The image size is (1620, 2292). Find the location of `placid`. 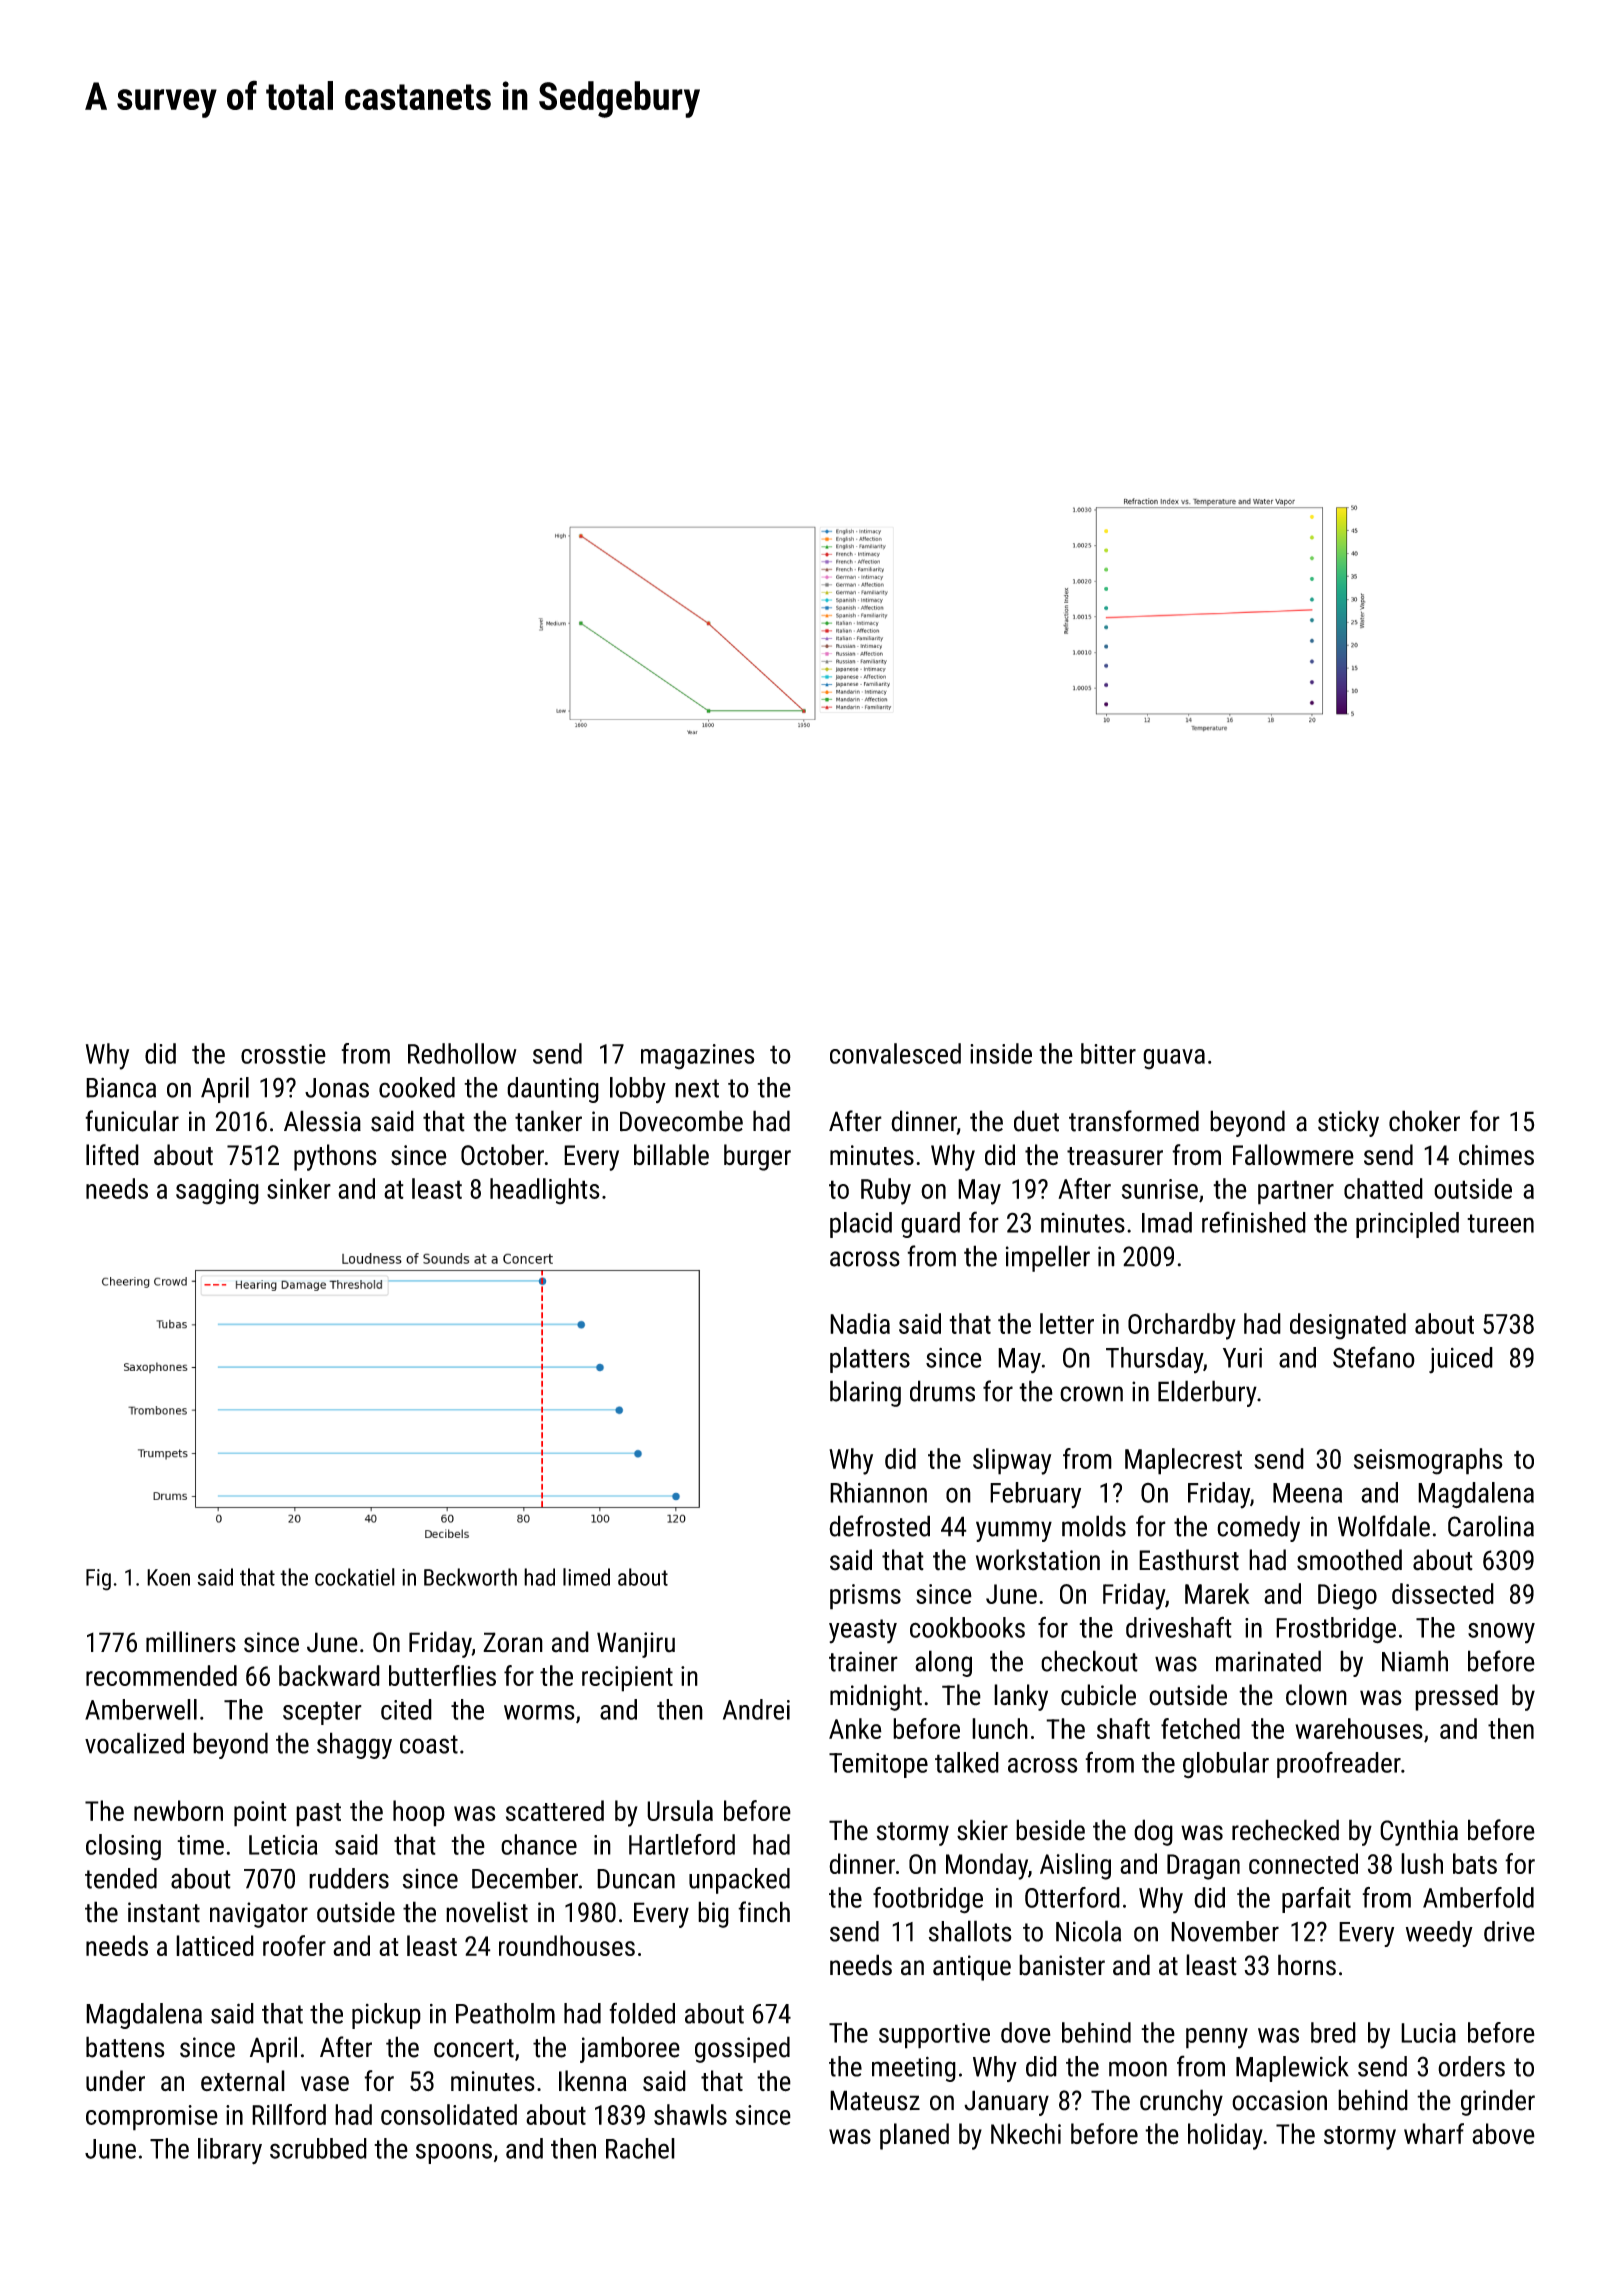

placid is located at coordinates (861, 1225).
